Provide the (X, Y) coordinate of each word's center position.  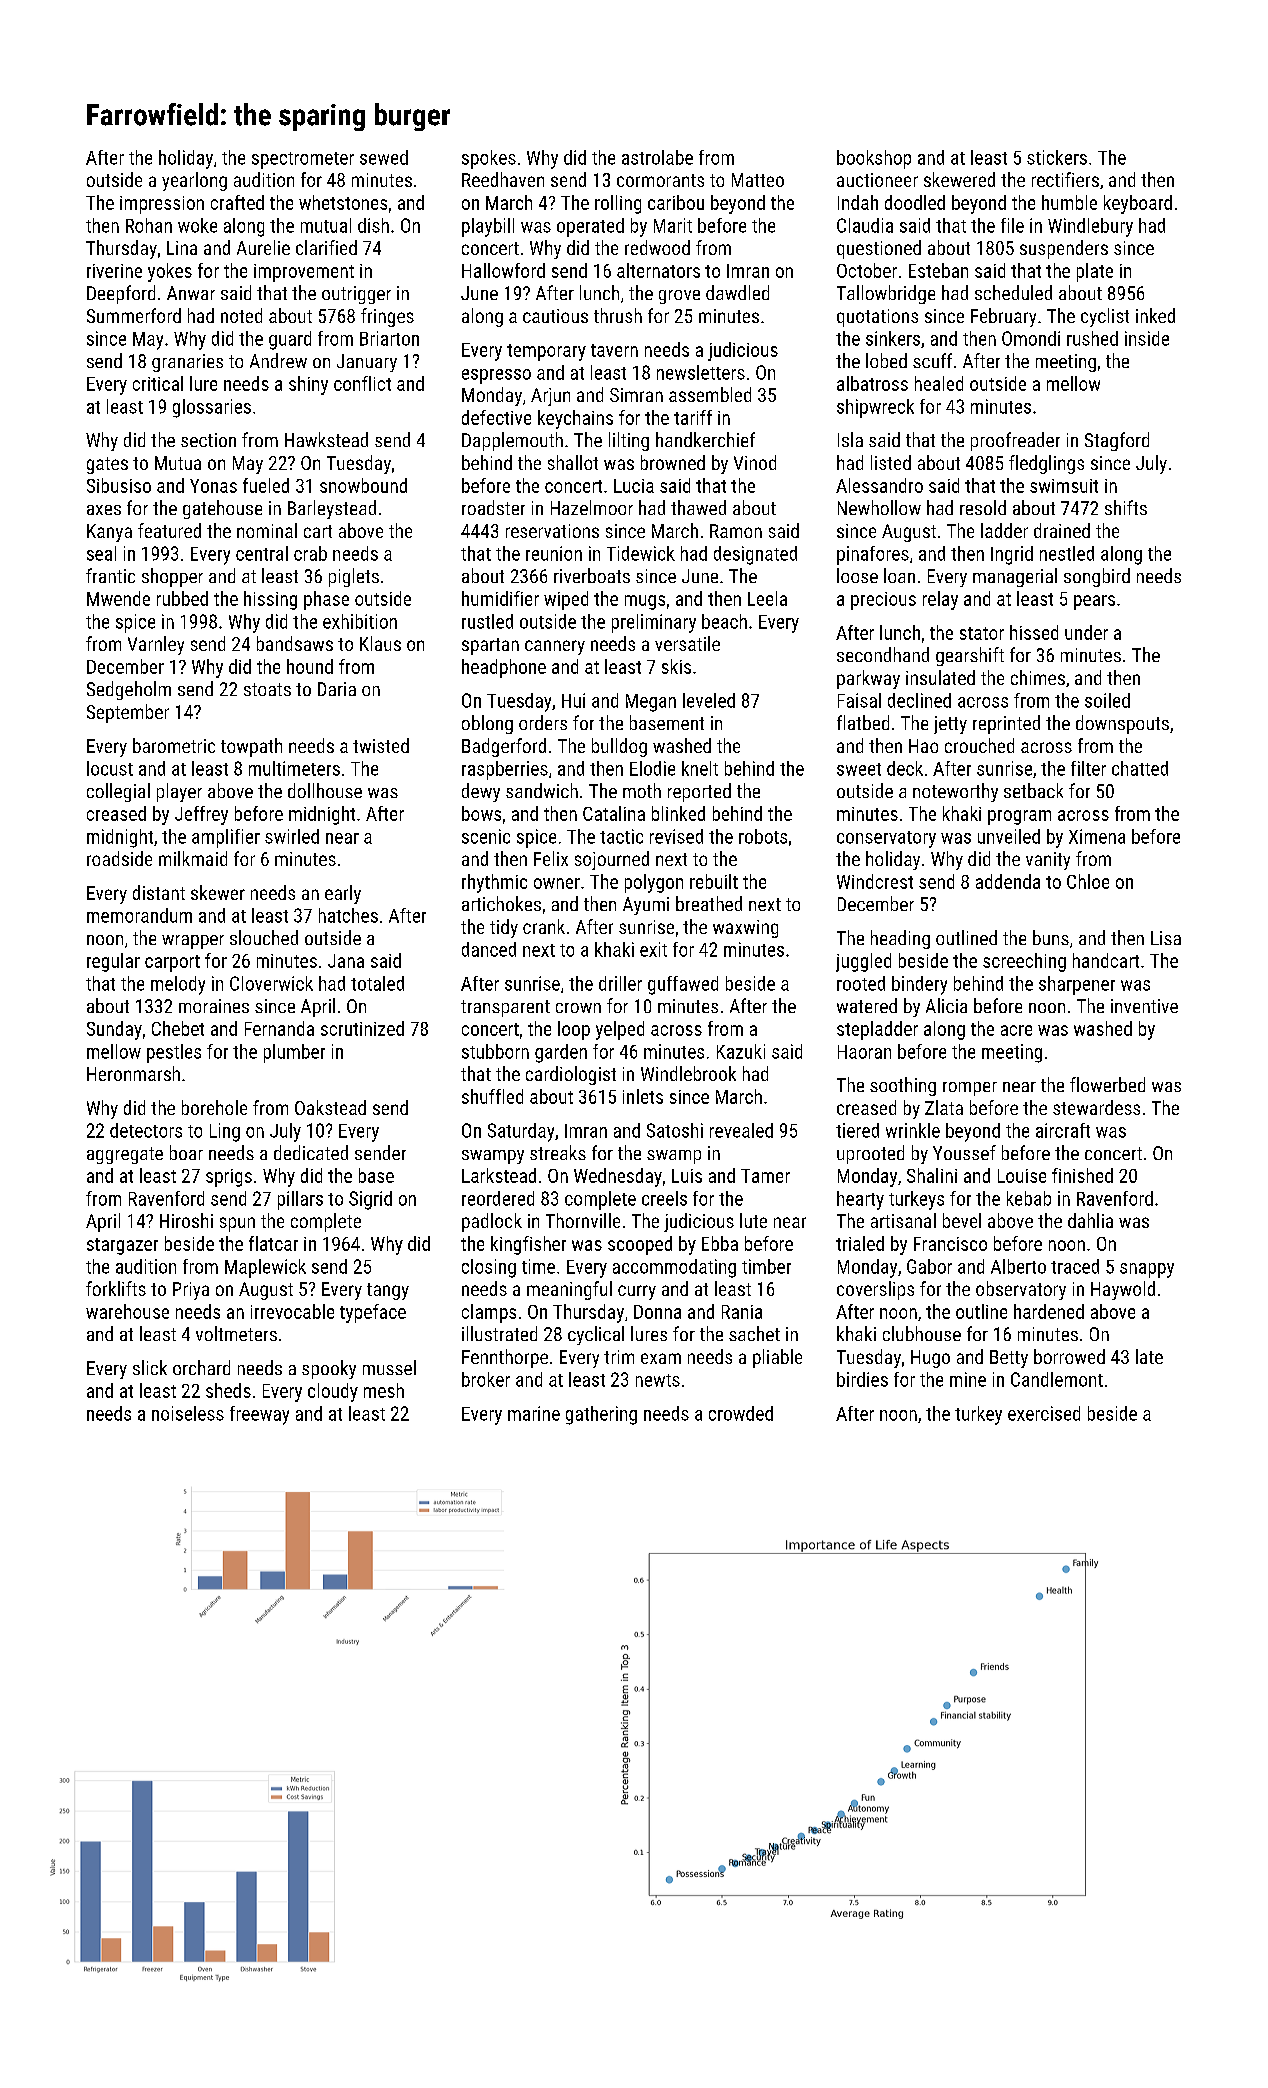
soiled (1107, 700)
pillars (300, 1200)
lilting (629, 441)
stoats (267, 689)
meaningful (569, 1290)
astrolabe (657, 157)
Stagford (1117, 441)
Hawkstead (326, 439)
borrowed (1069, 1356)
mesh (384, 1390)
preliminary (654, 623)
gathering (601, 1415)
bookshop (874, 159)
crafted (237, 202)
